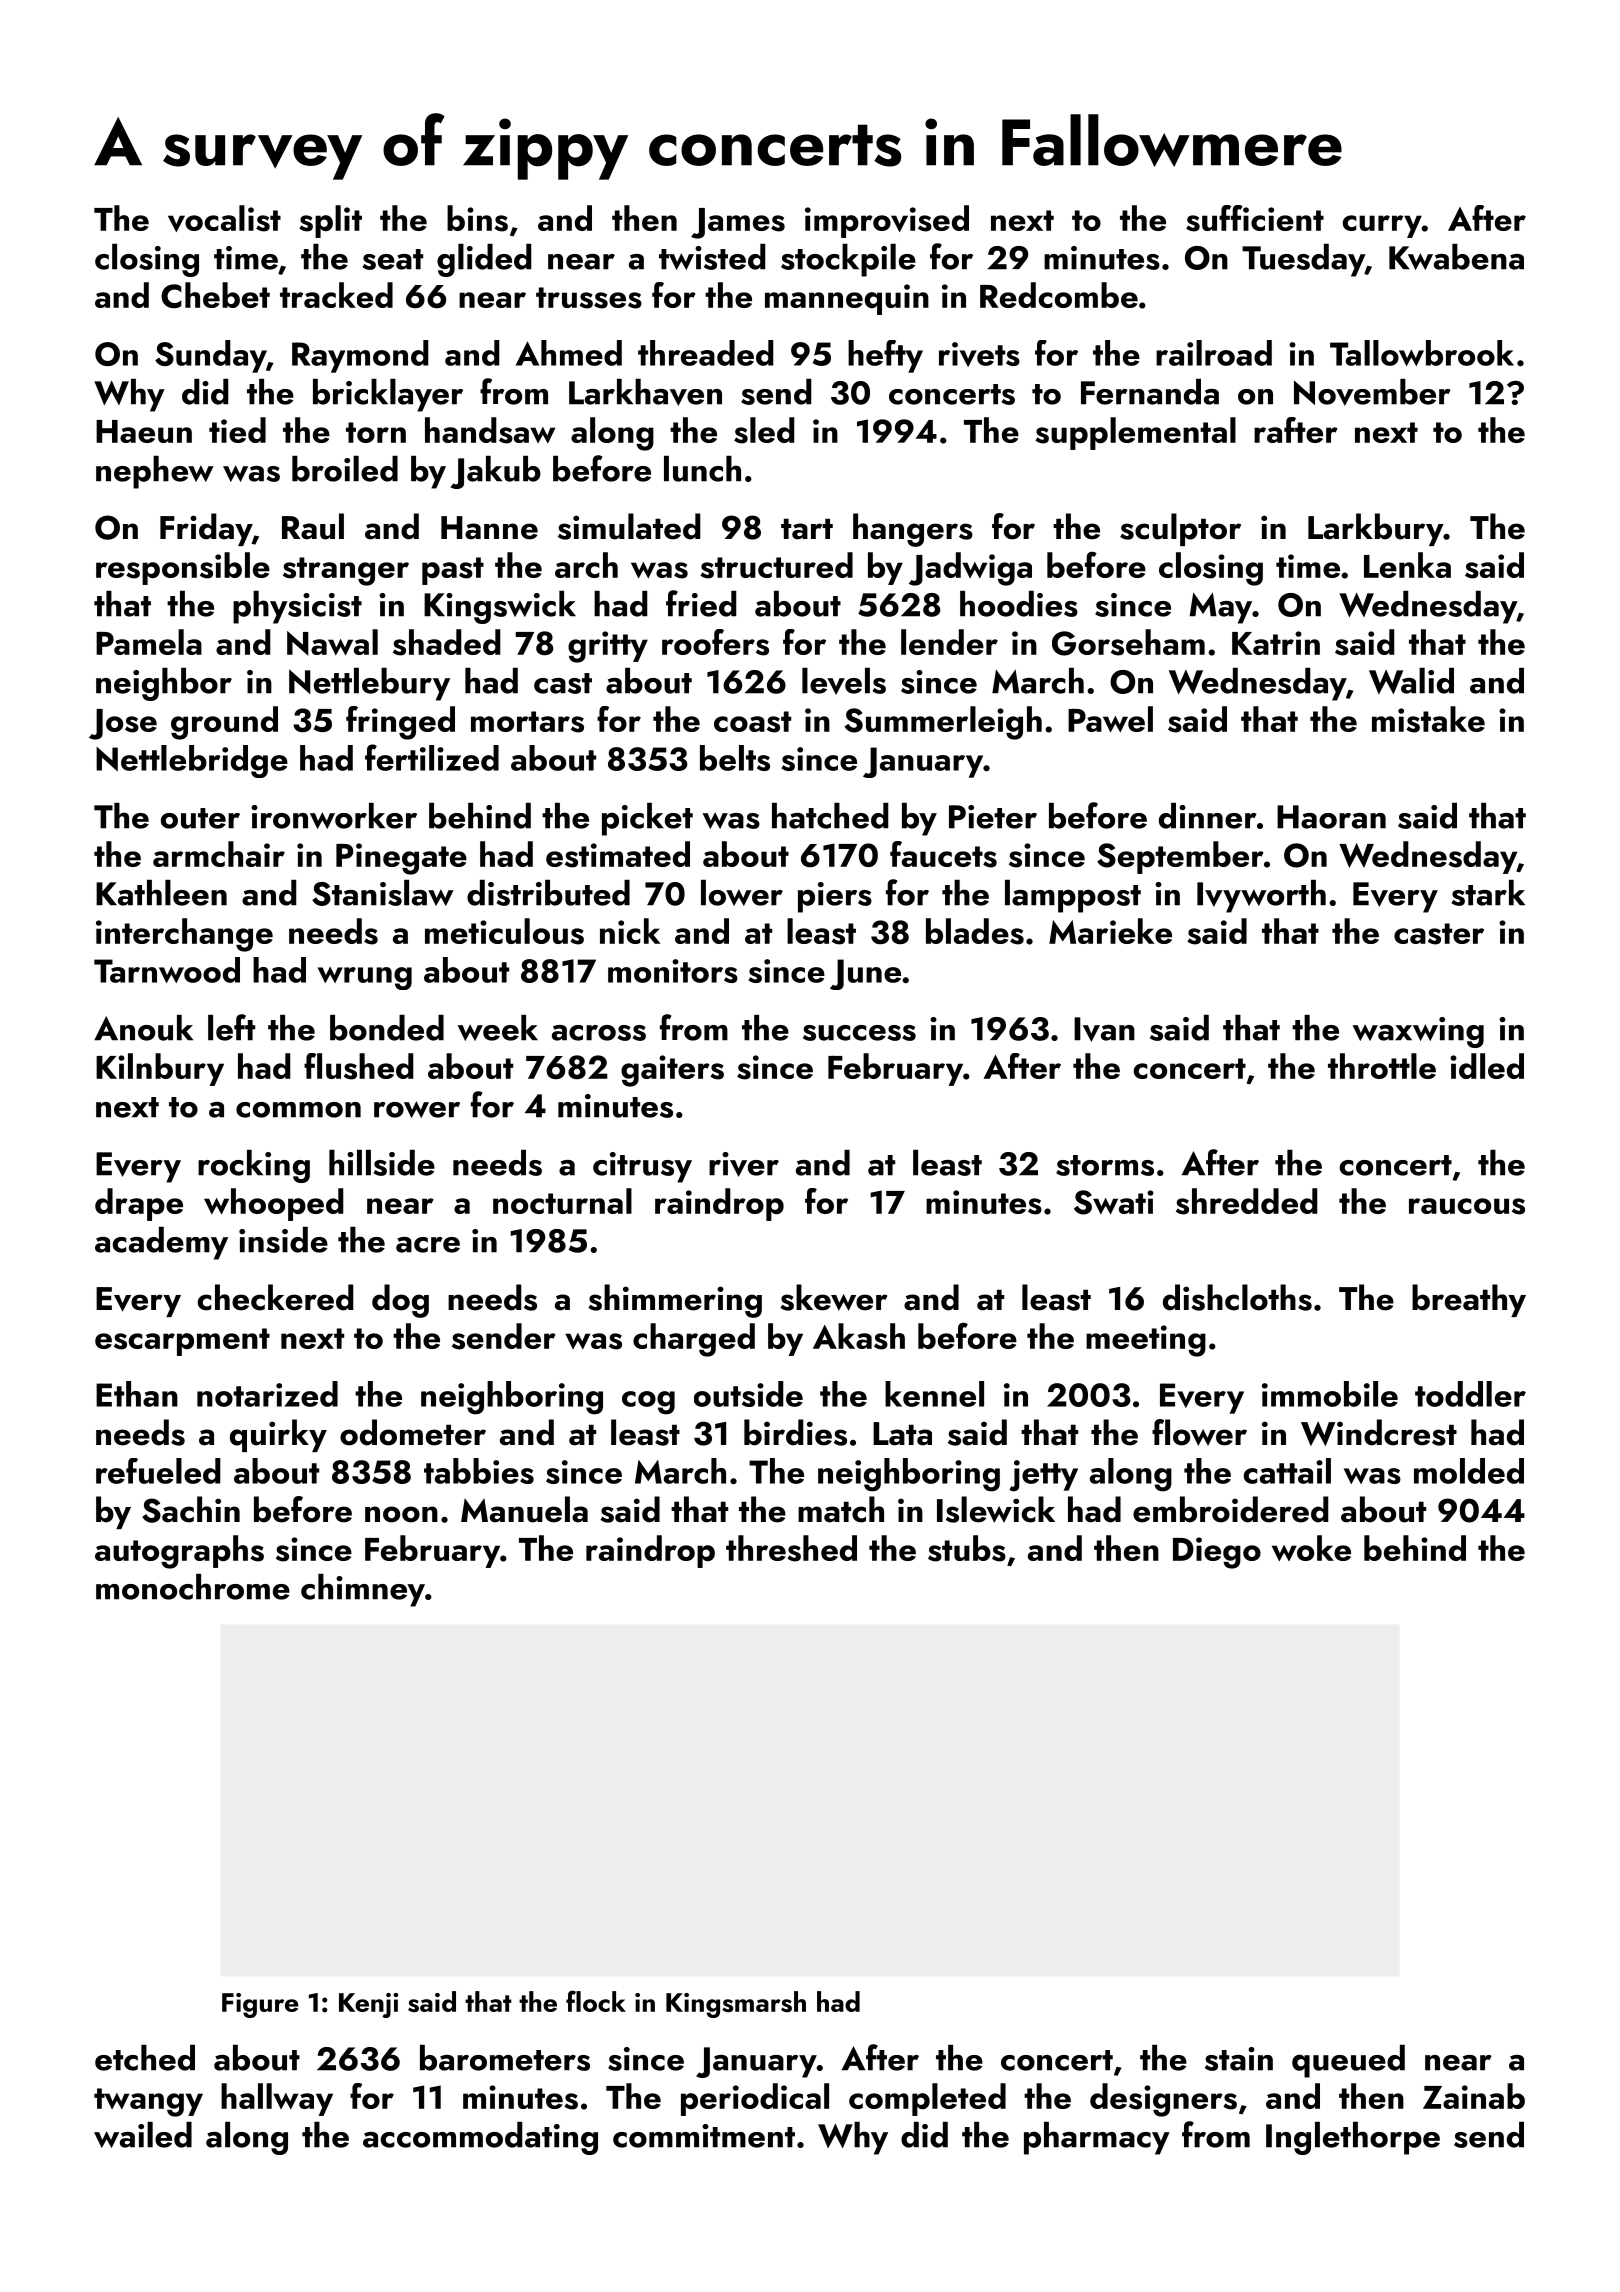  What do you see at coordinates (332, 642) in the screenshot?
I see `Nawal` at bounding box center [332, 642].
